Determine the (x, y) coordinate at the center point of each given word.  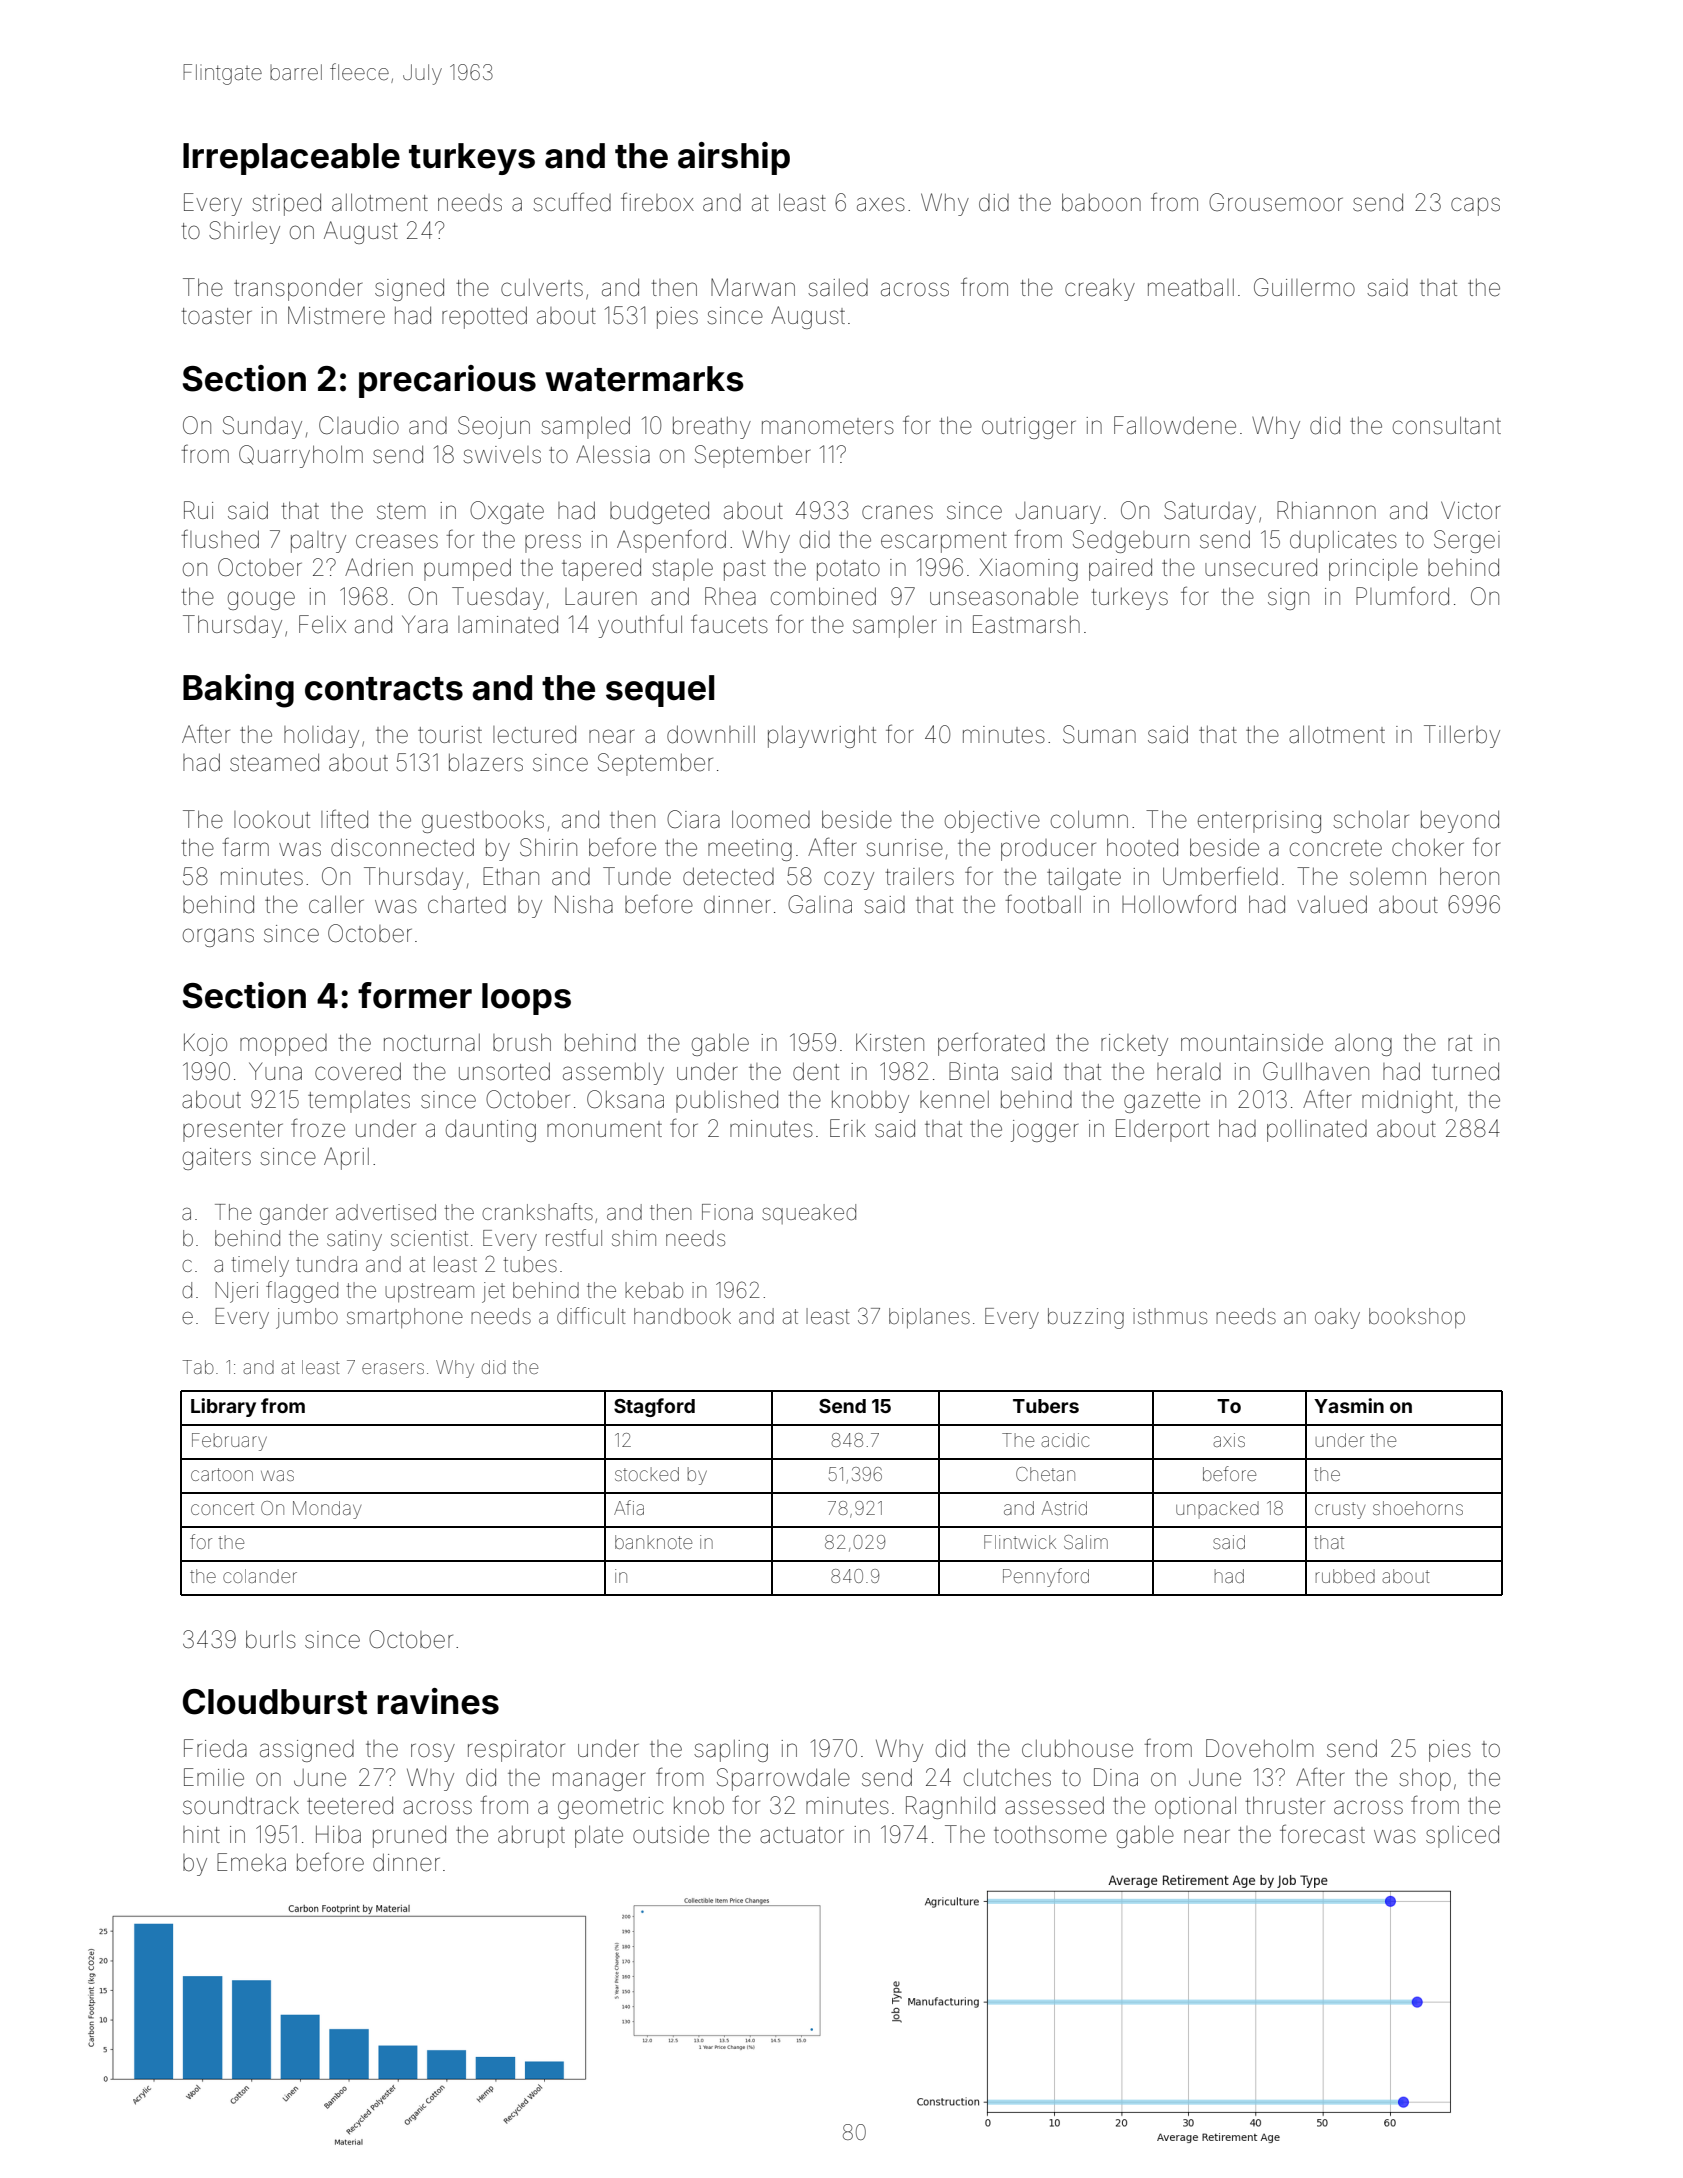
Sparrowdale (783, 1779)
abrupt (531, 1837)
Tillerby (1462, 736)
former (415, 995)
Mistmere (336, 315)
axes (881, 204)
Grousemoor (1276, 202)
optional (1195, 1807)
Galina (820, 904)
